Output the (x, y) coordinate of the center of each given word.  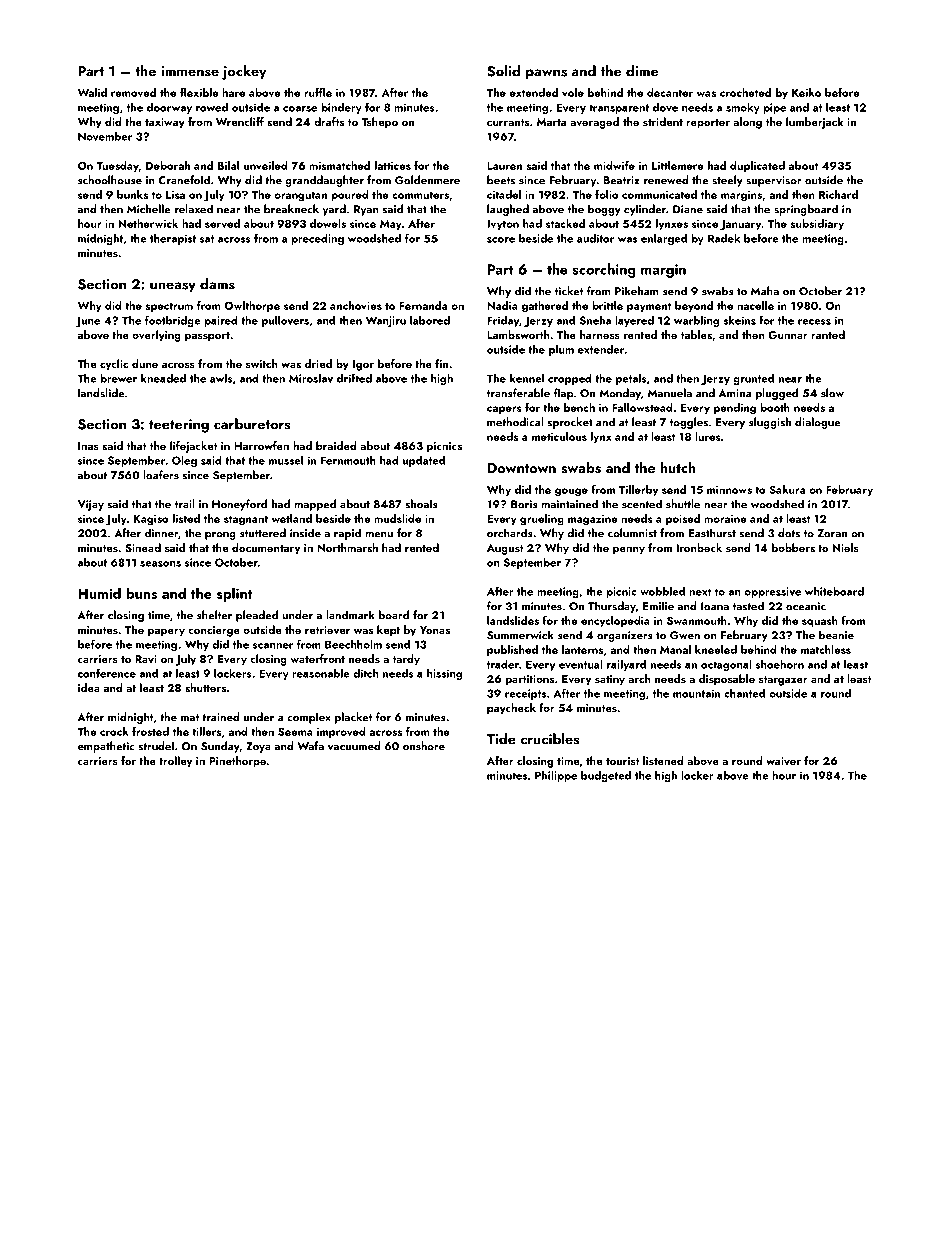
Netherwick (148, 223)
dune (145, 363)
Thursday (612, 607)
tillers (206, 731)
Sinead (143, 547)
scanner (273, 646)
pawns (546, 74)
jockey (244, 72)
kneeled (716, 649)
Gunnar (788, 335)
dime (642, 71)
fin (441, 363)
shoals (421, 504)
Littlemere (678, 165)
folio (607, 194)
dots (789, 533)
